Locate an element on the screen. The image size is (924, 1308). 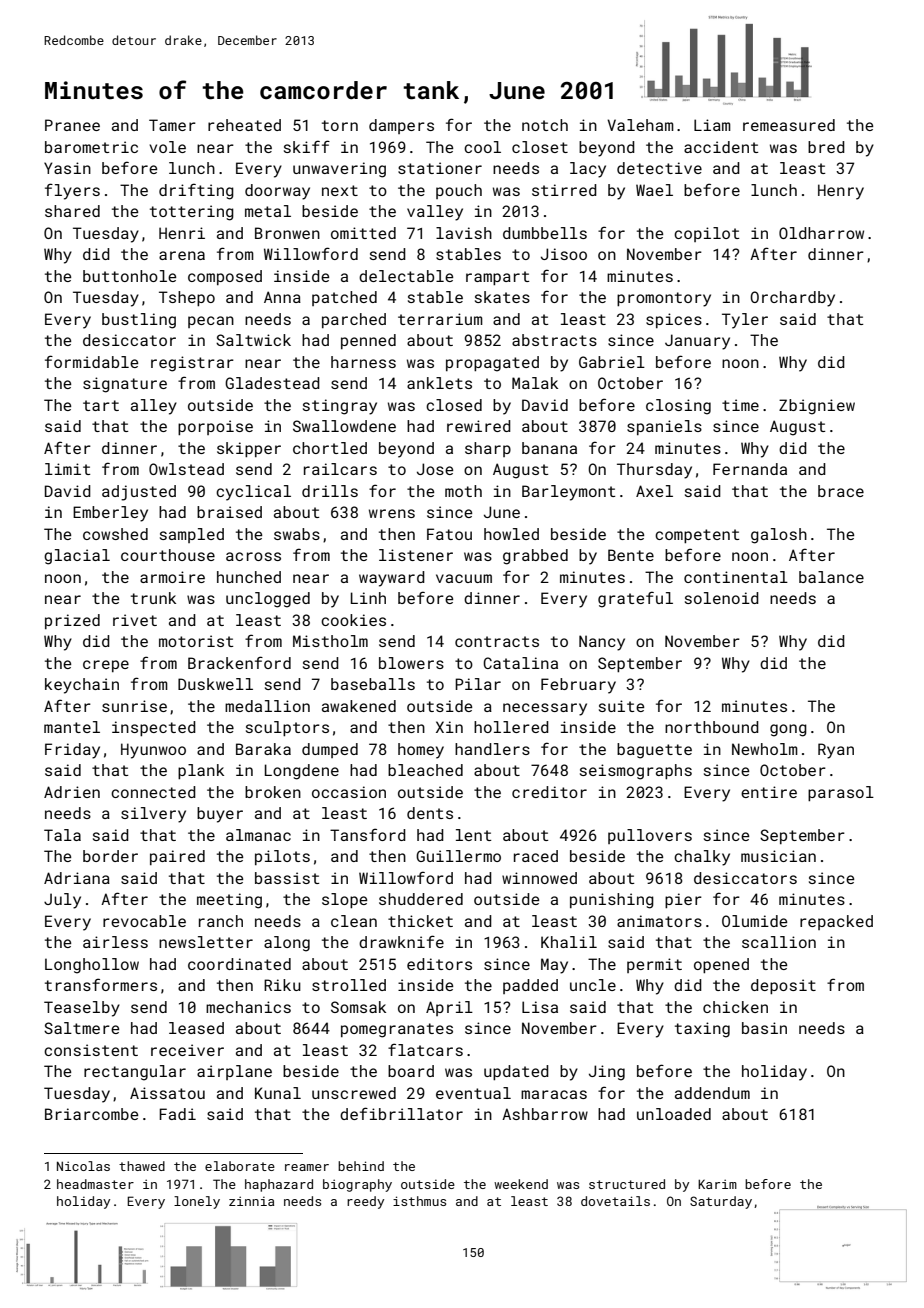
defibrillator is located at coordinates (401, 1113).
